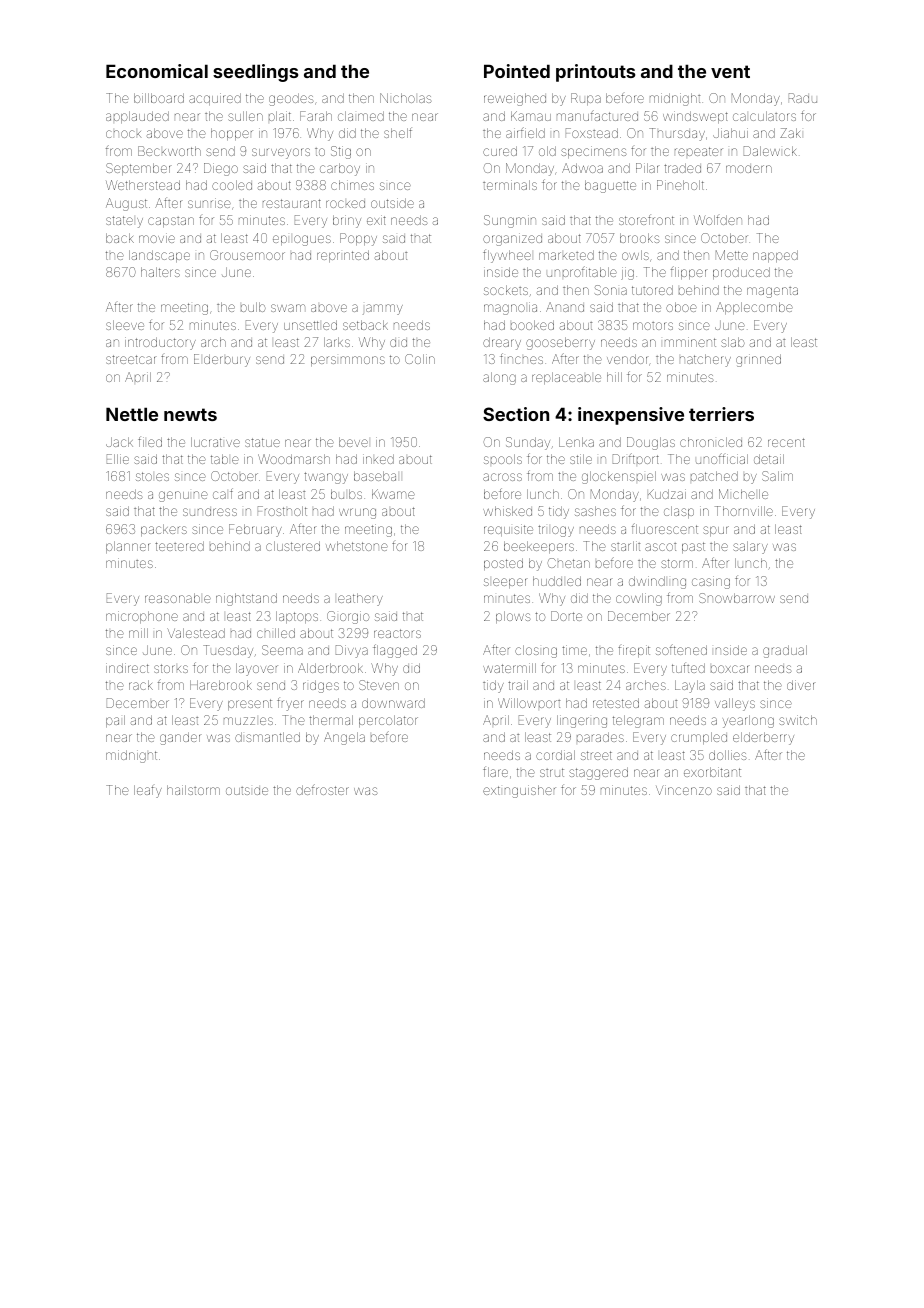 The width and height of the screenshot is (924, 1308). Describe the element at coordinates (555, 755) in the screenshot. I see `cordial` at that location.
